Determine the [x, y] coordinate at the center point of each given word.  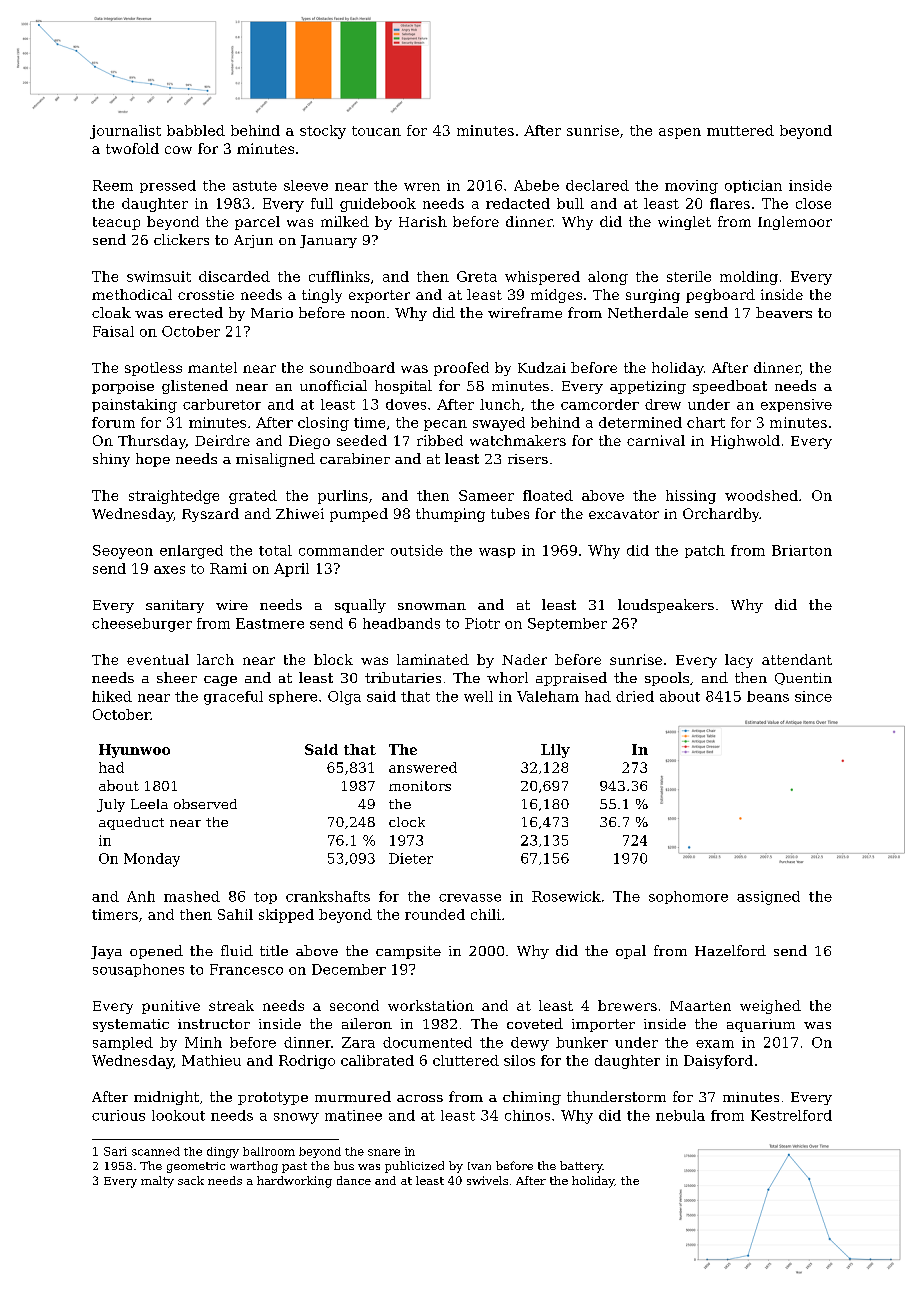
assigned [768, 898]
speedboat [730, 387]
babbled [196, 130]
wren [422, 187]
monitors [420, 786]
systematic [131, 1025]
